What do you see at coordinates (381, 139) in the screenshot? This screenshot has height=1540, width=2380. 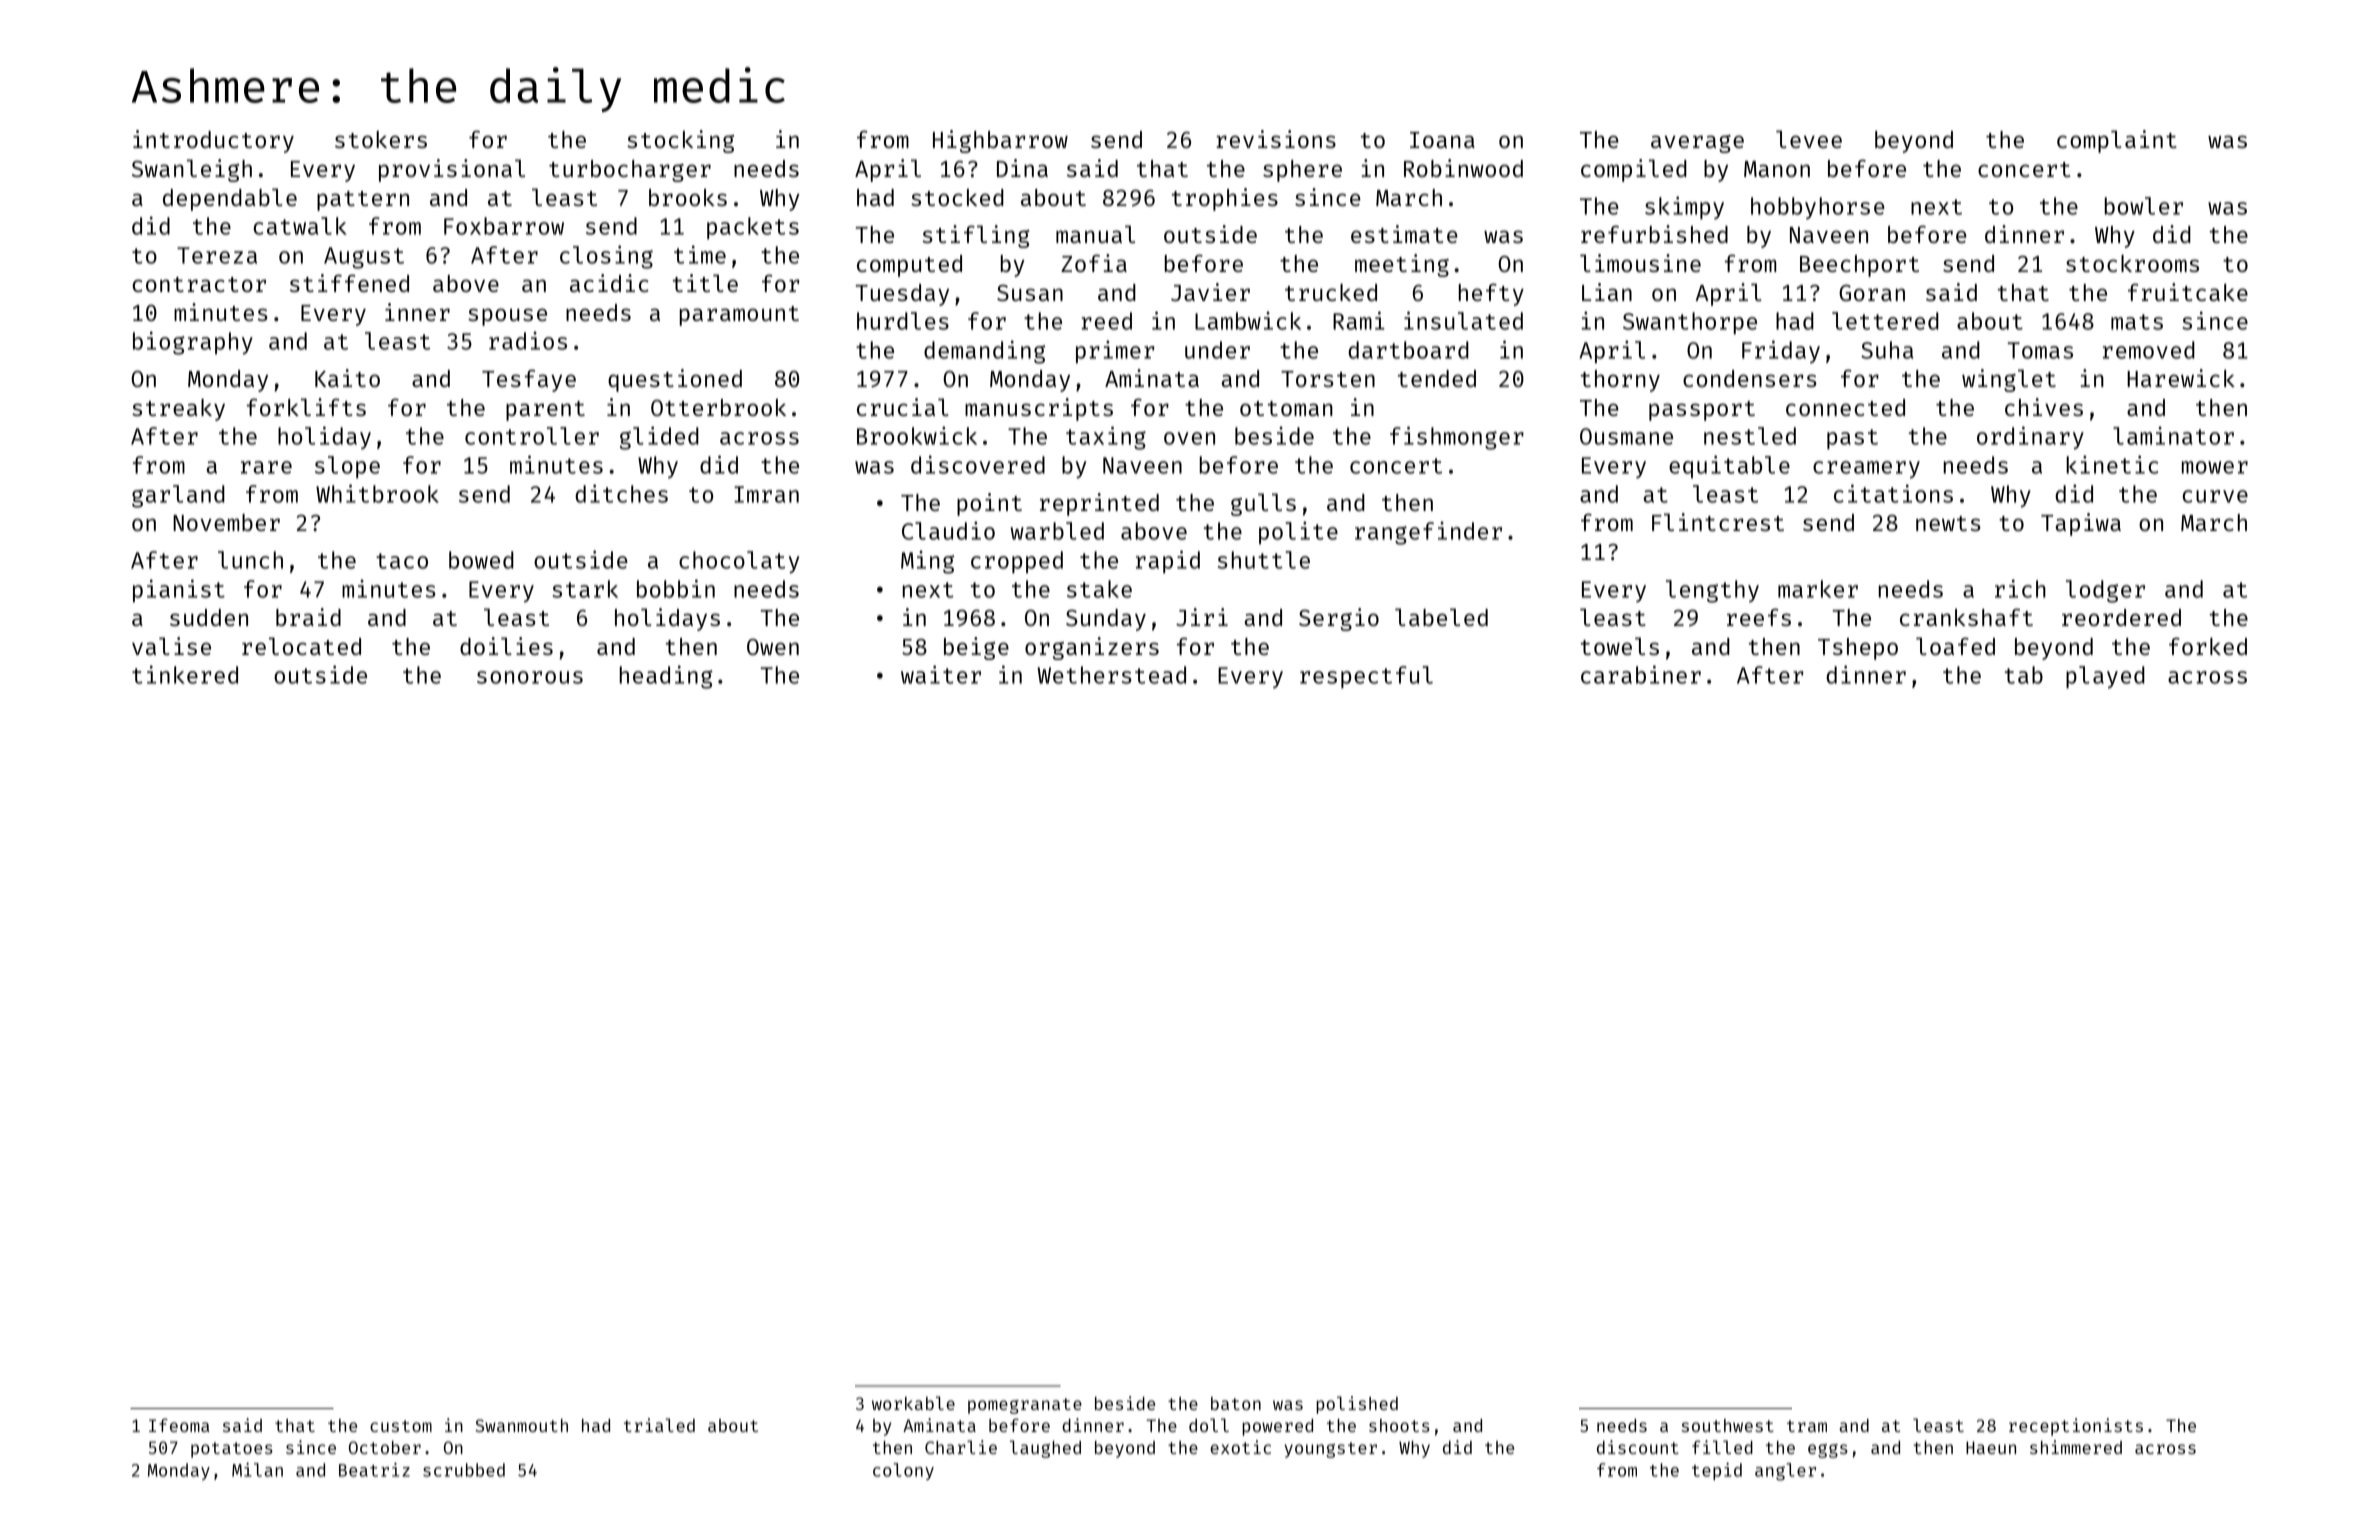 I see `stokers` at bounding box center [381, 139].
